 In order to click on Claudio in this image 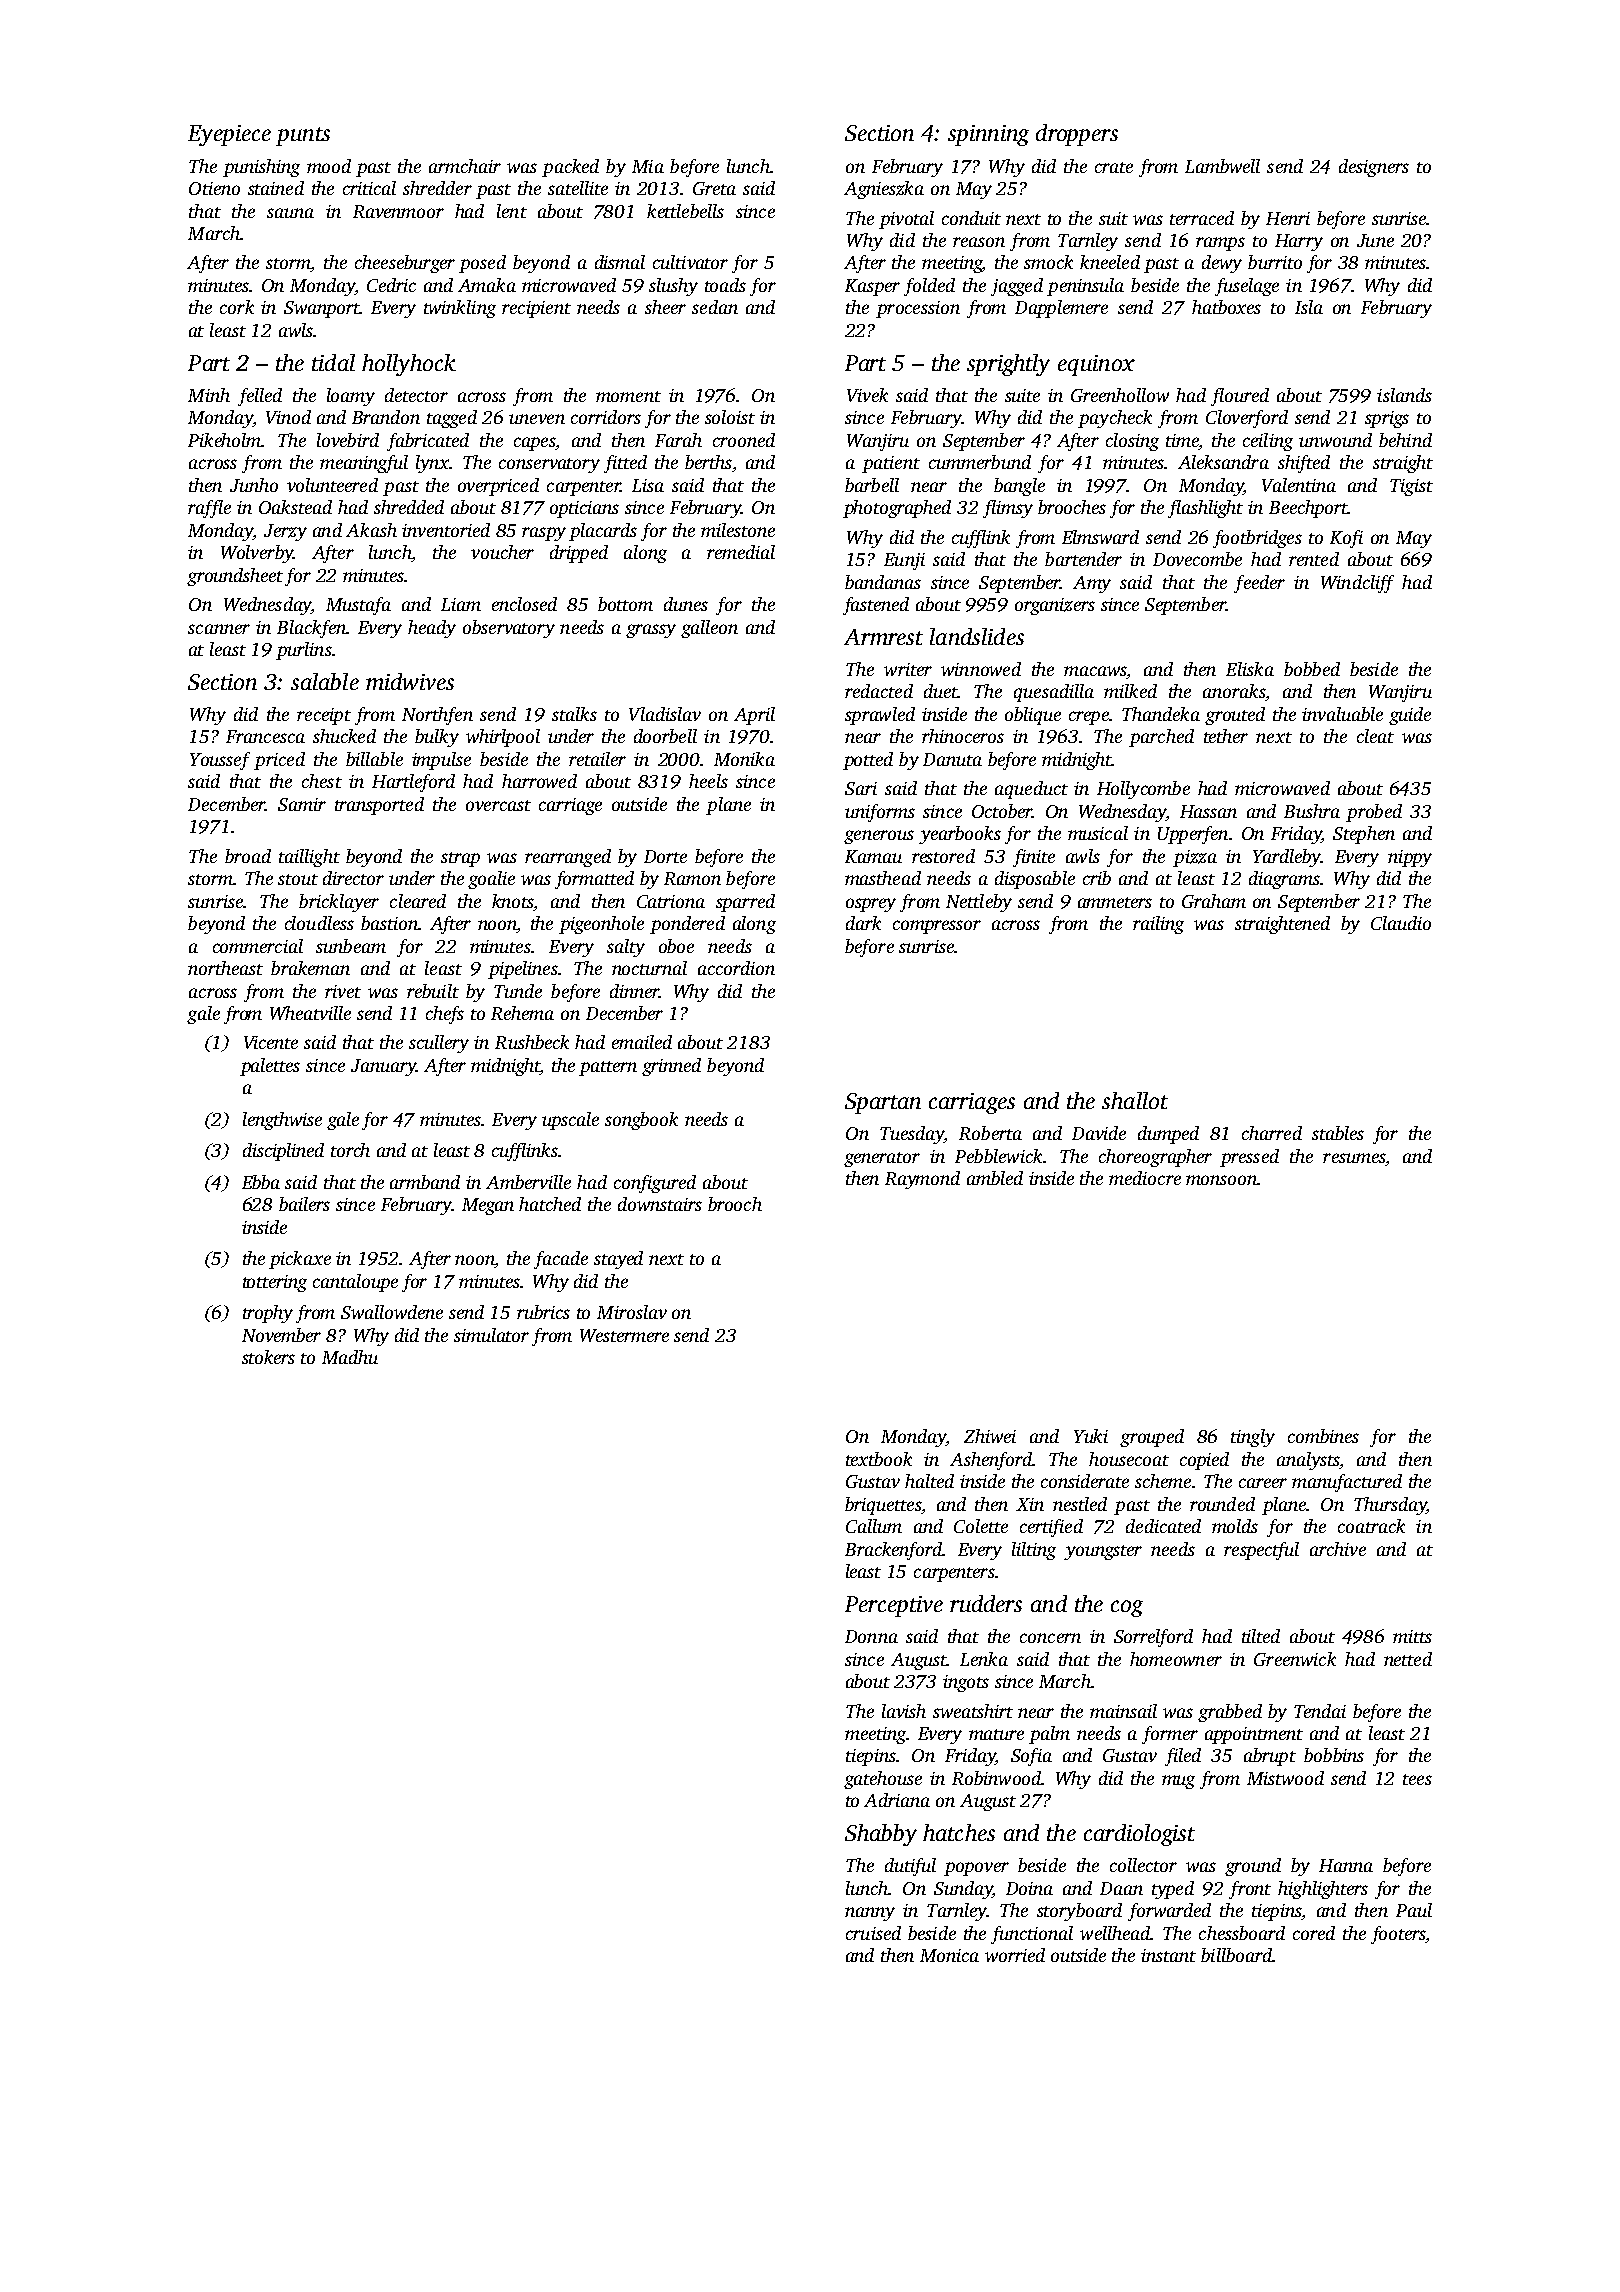, I will do `click(1401, 923)`.
